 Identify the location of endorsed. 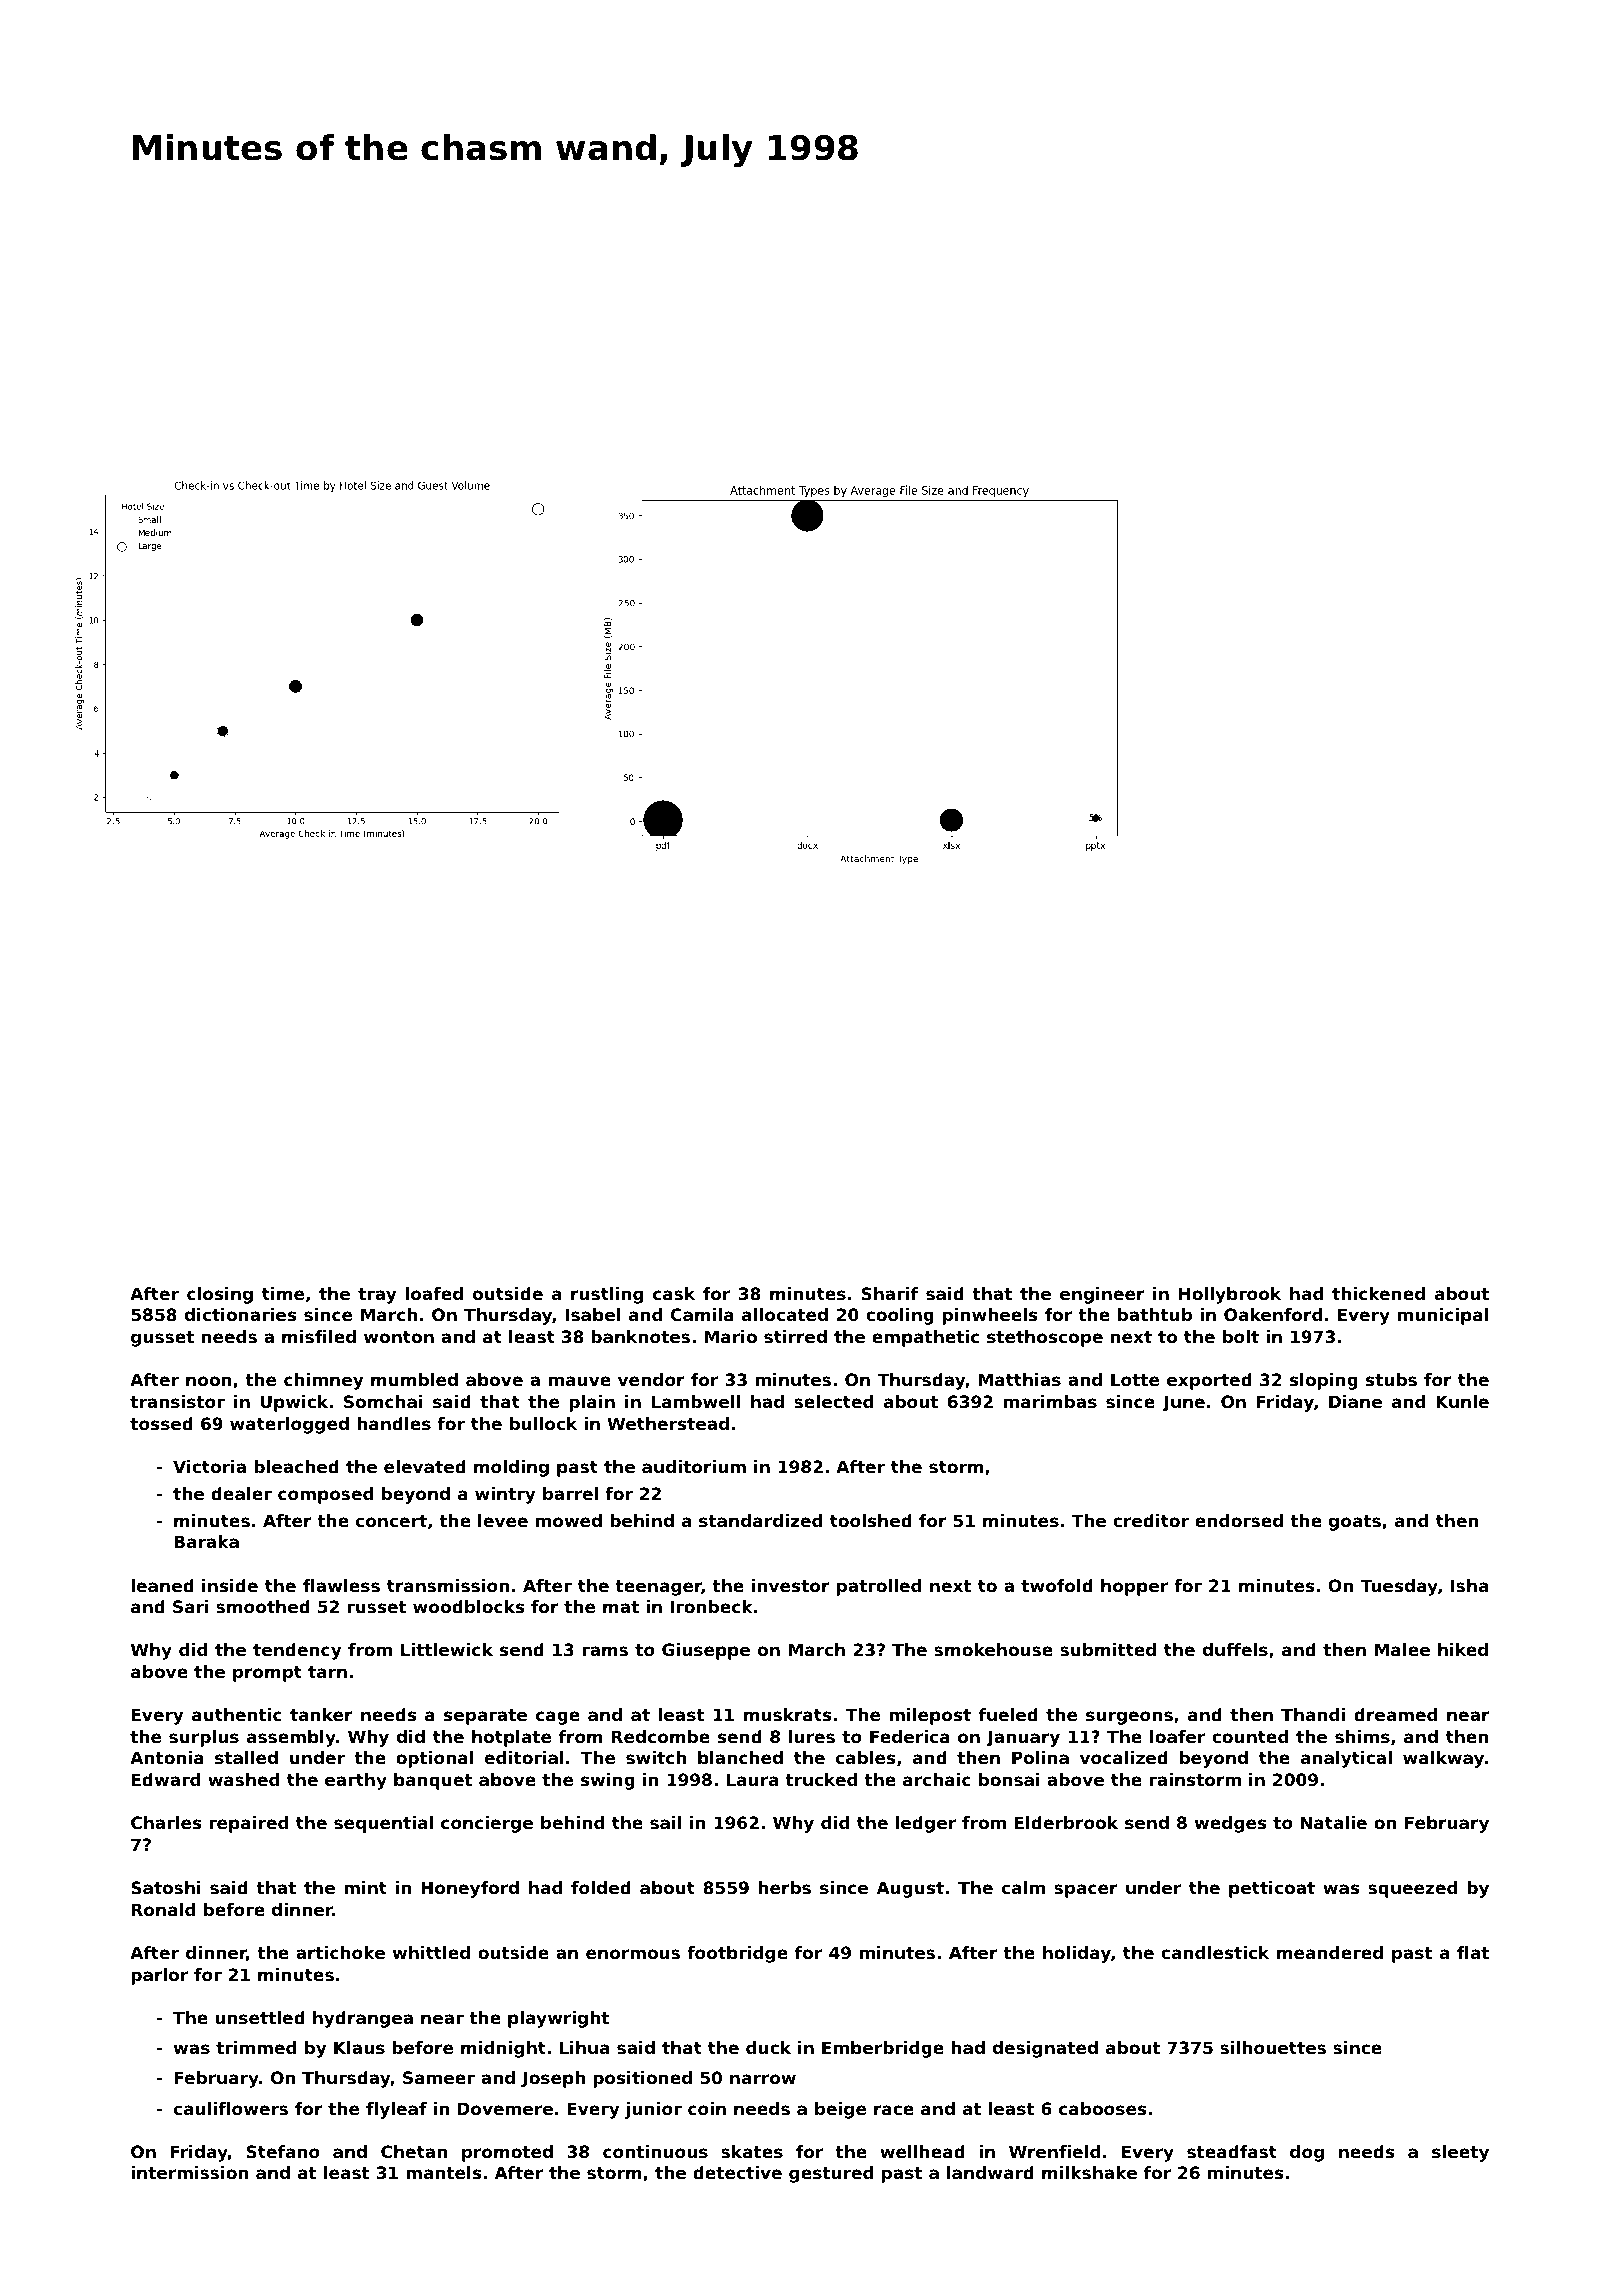
(1239, 1520).
